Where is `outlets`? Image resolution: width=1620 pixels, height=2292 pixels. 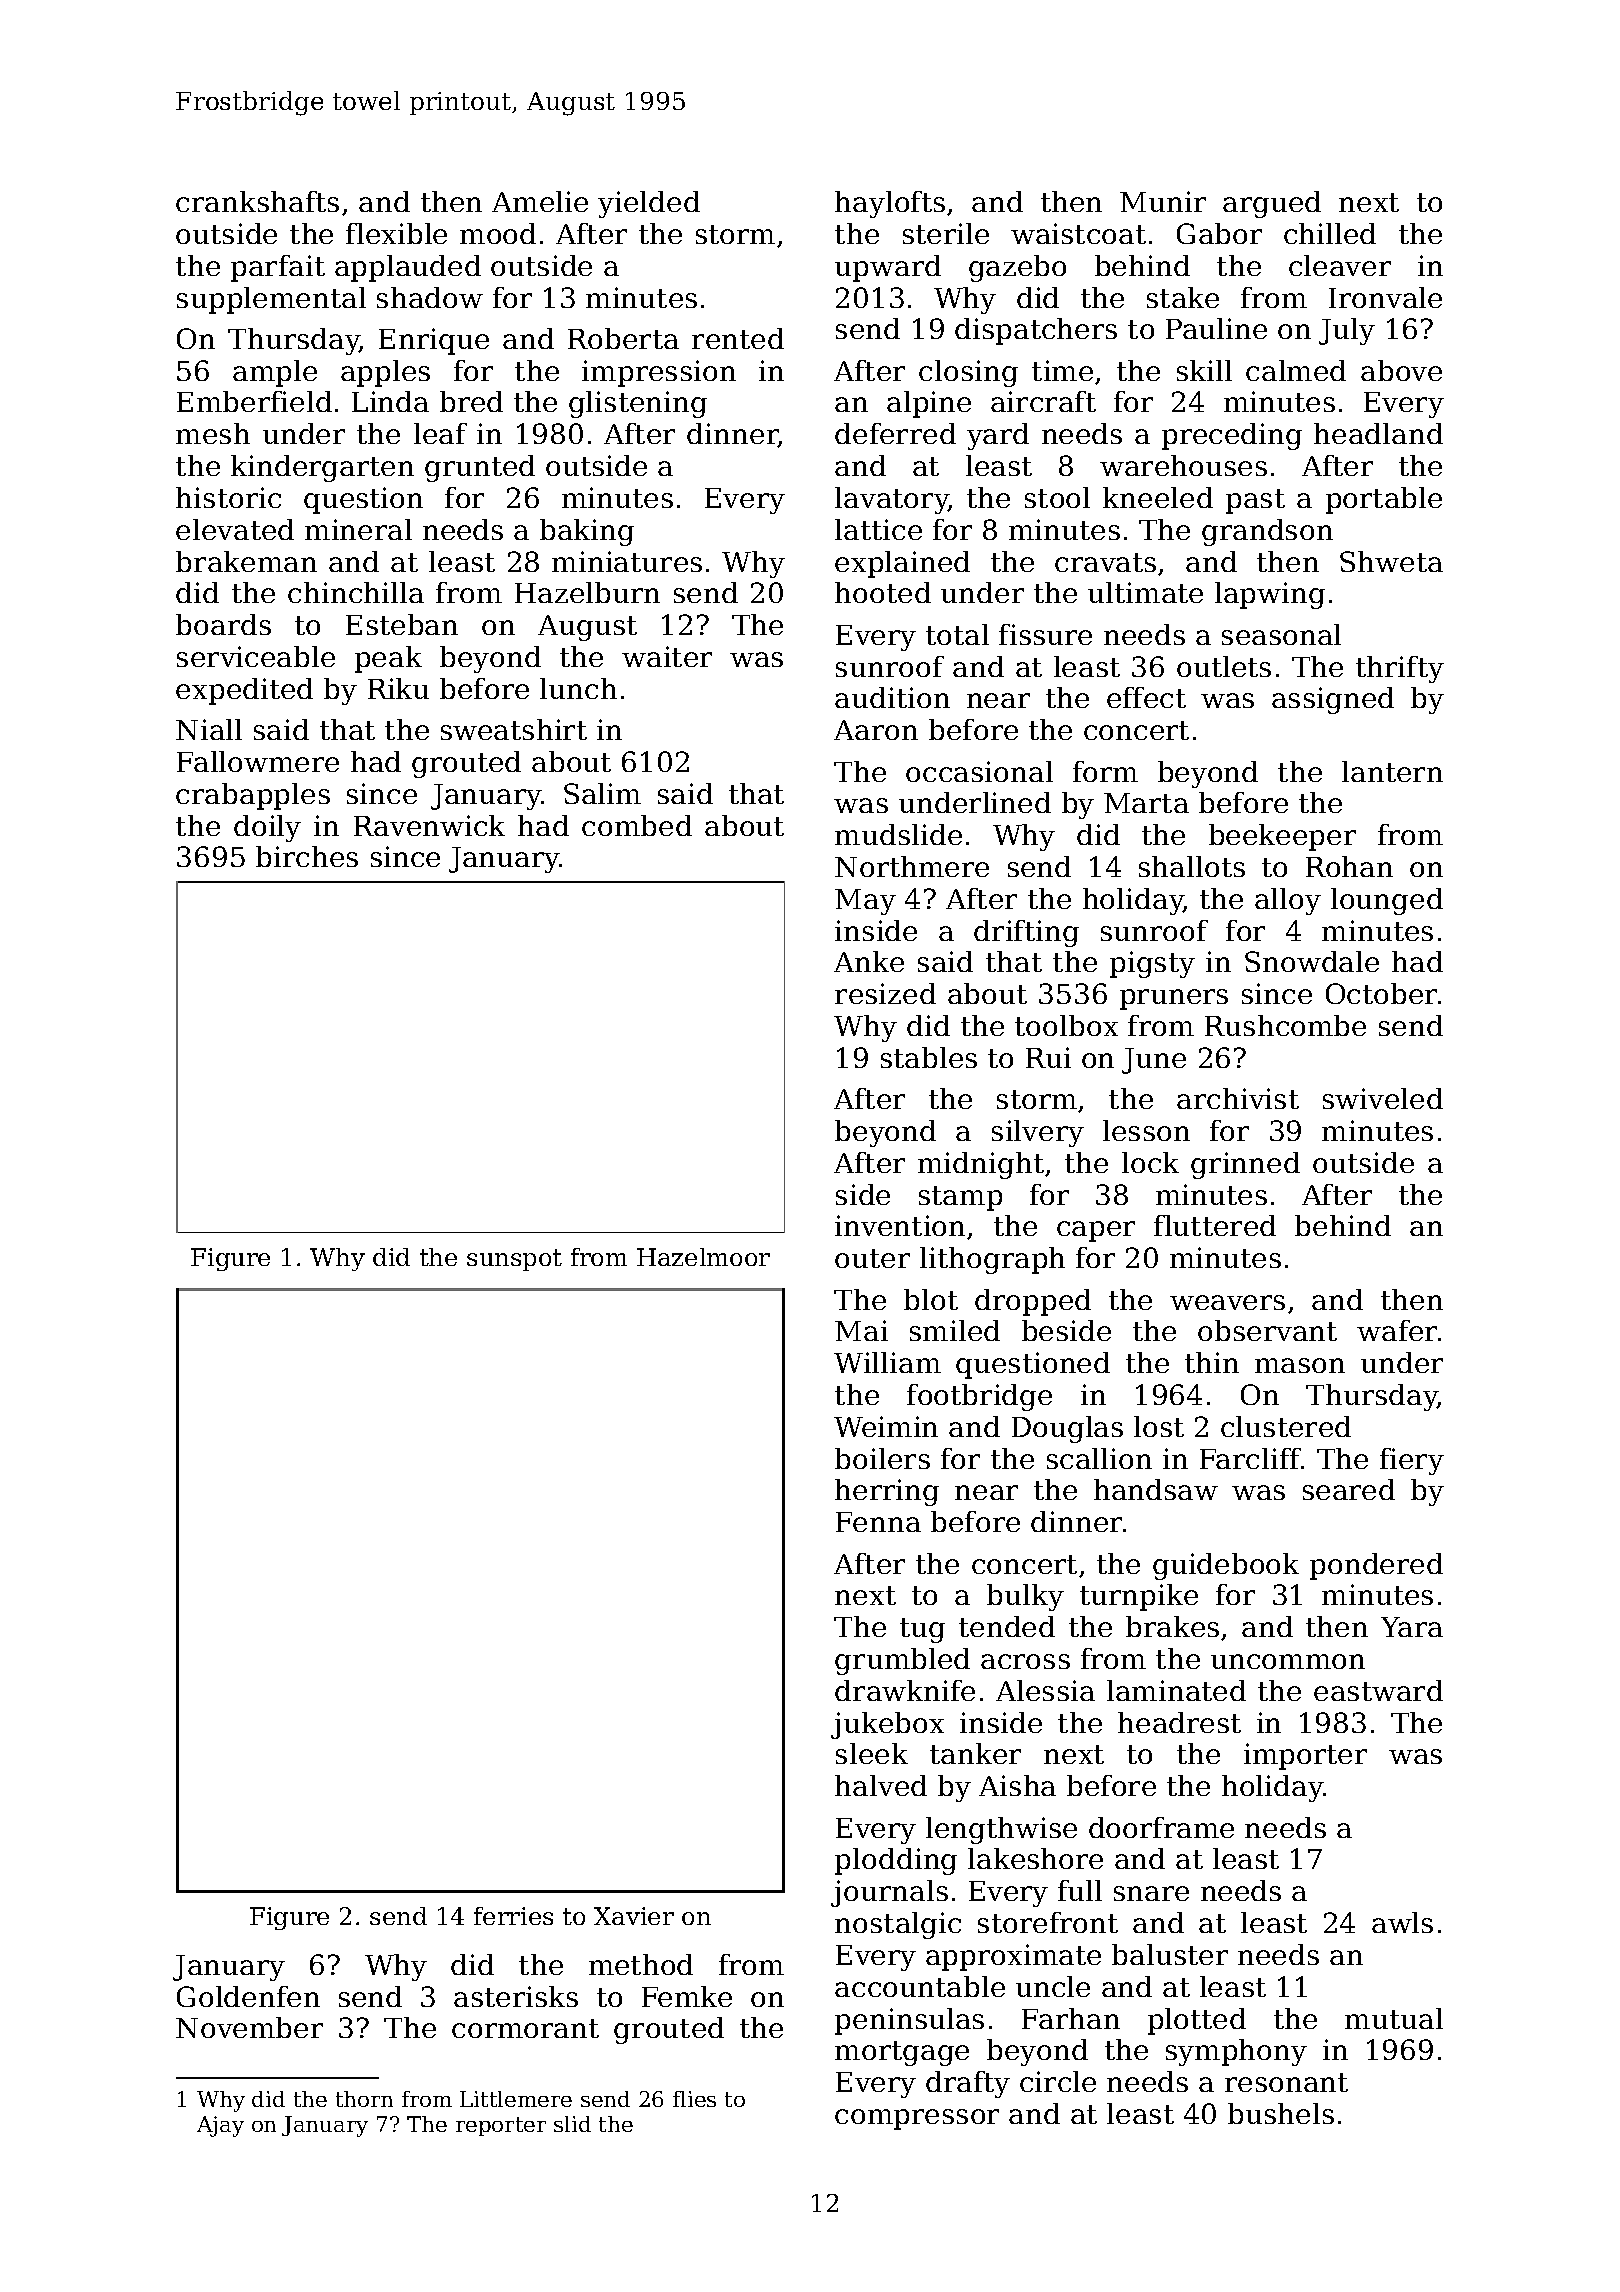
outlets is located at coordinates (1224, 666).
